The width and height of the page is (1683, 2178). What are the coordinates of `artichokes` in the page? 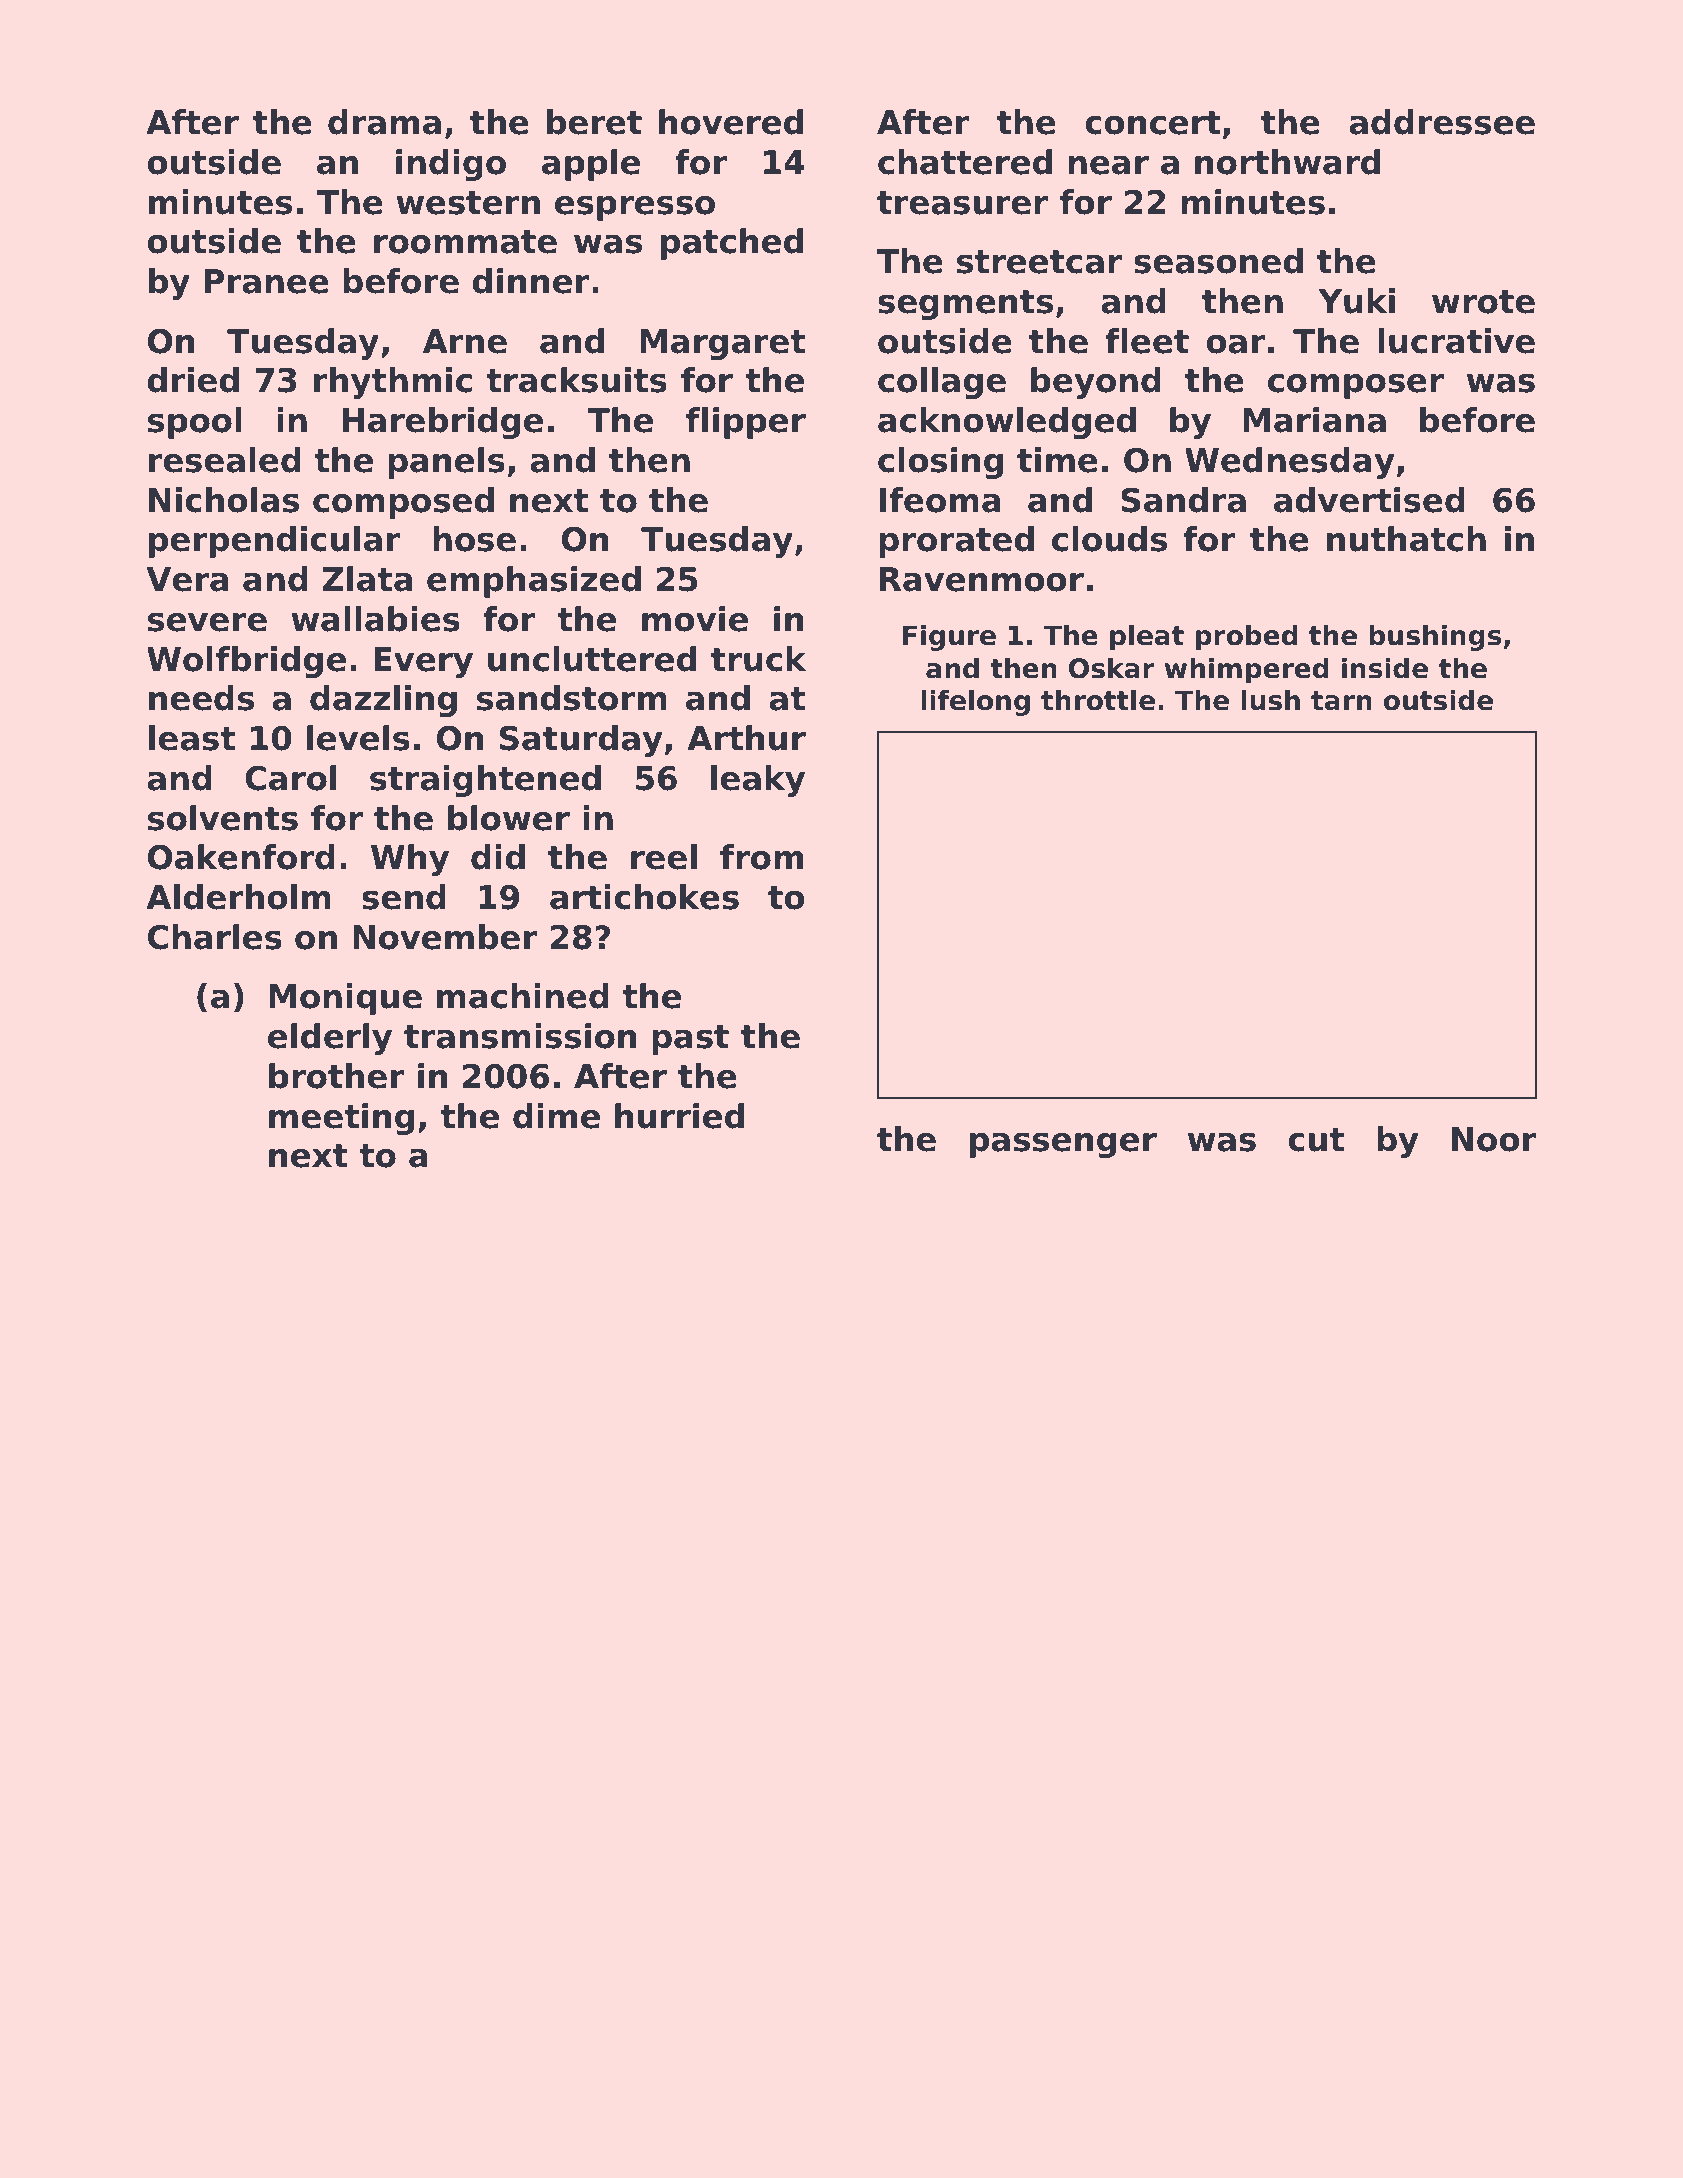 It's located at (644, 897).
